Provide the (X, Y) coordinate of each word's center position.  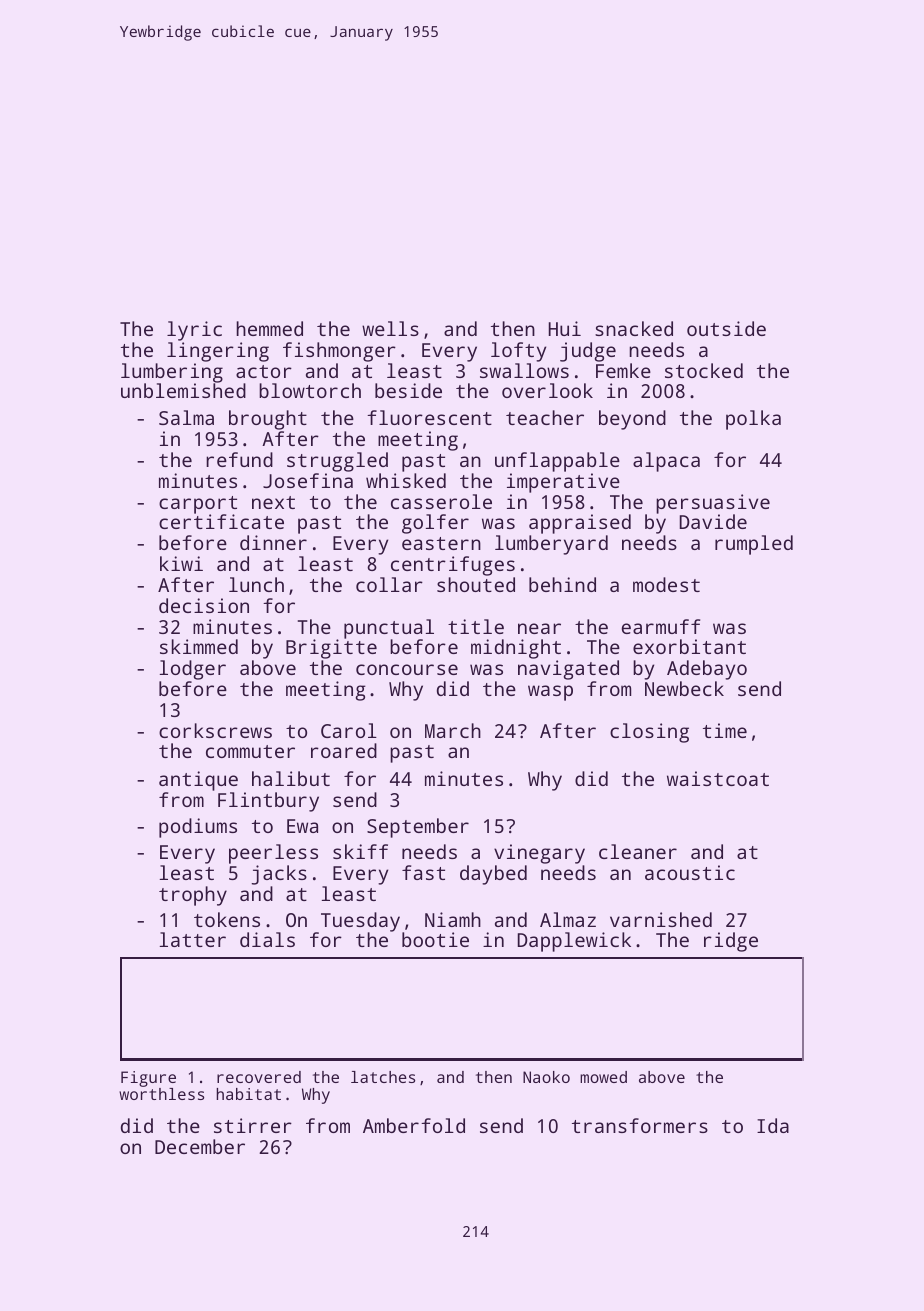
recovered (259, 1077)
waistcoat (718, 778)
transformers (640, 1125)
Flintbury (268, 802)
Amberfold (414, 1125)
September (418, 828)
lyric (194, 331)
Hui (565, 328)
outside (726, 328)
